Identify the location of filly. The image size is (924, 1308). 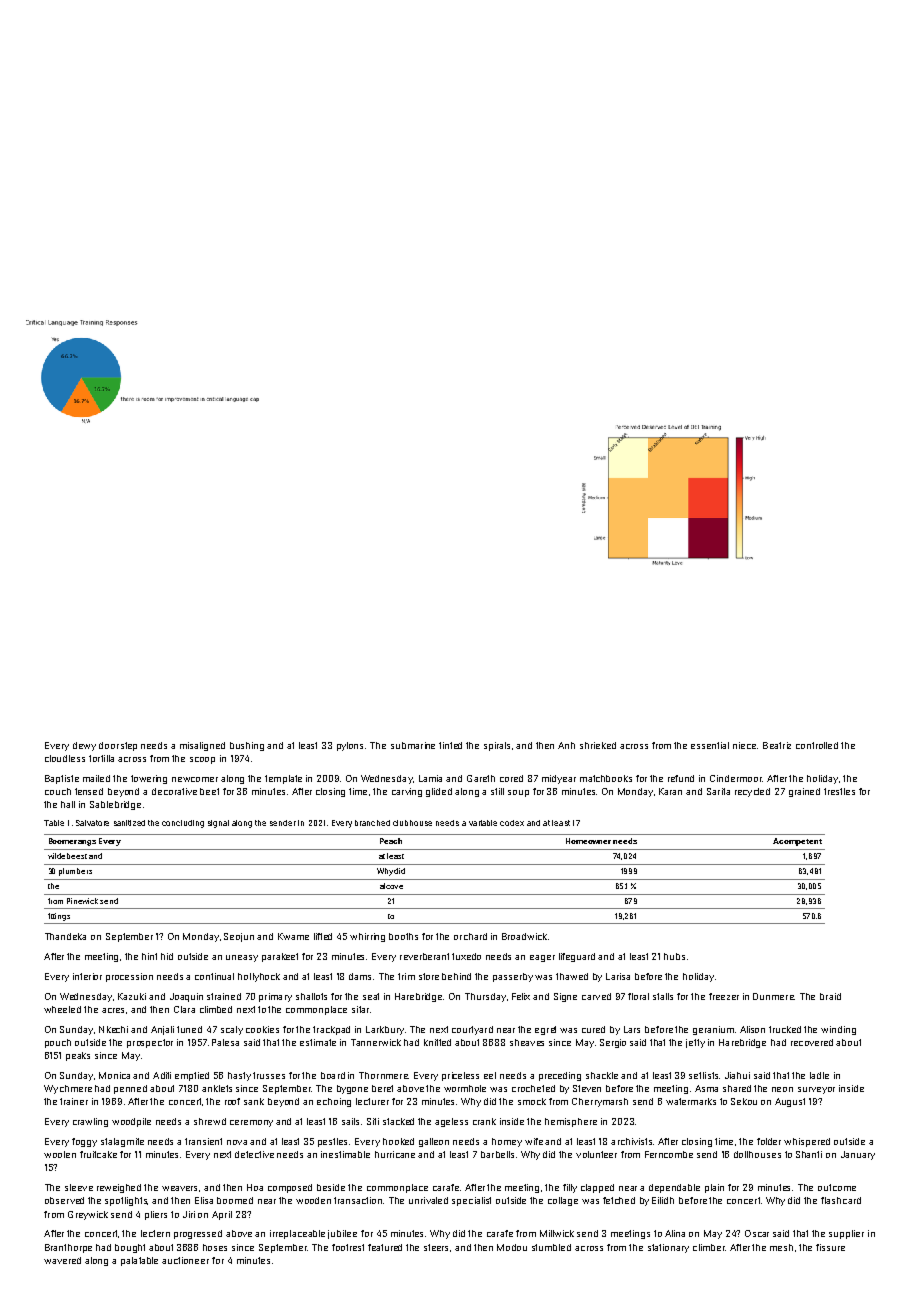
(570, 1188).
